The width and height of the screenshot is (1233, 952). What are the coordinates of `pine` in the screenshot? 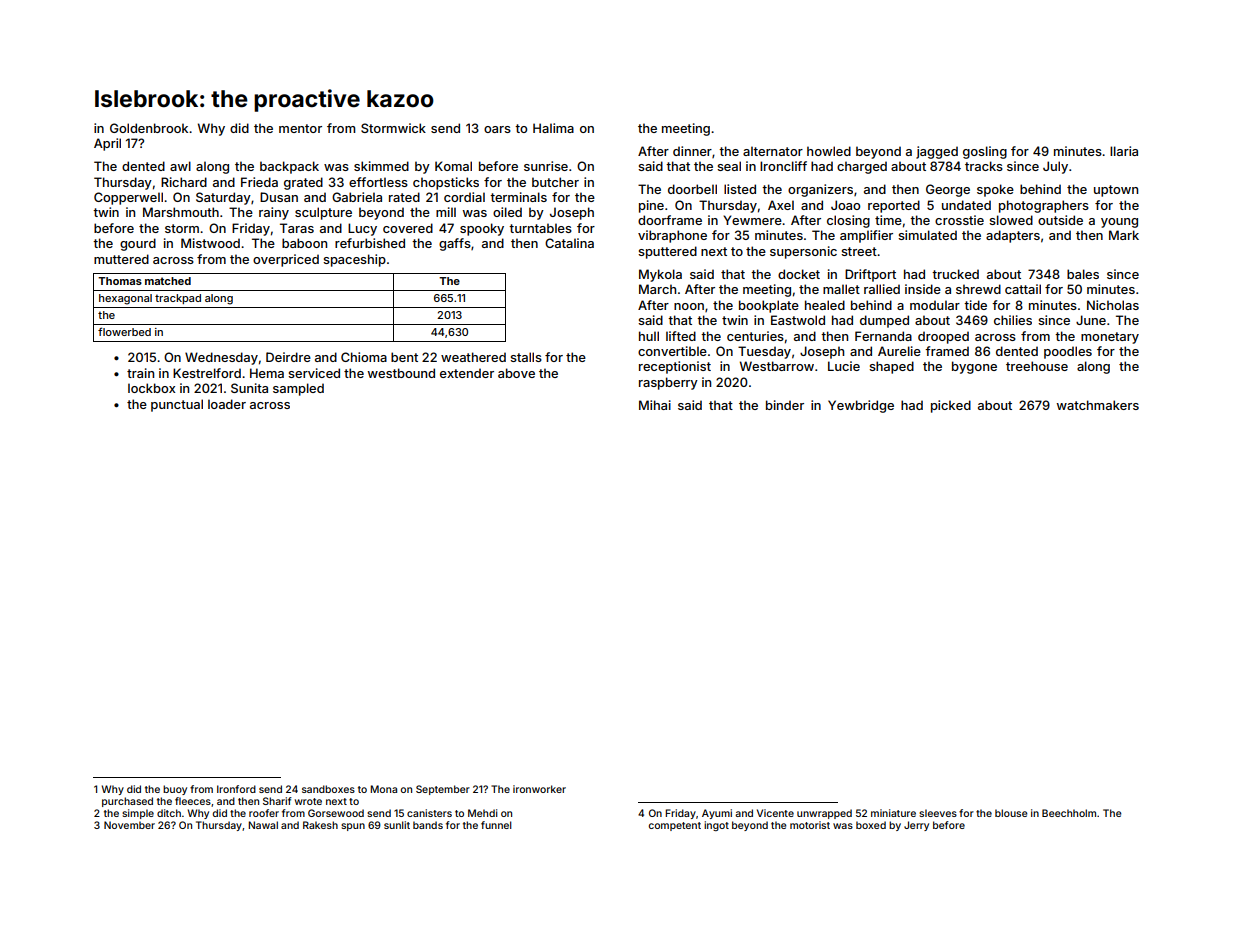 It's located at (651, 206).
